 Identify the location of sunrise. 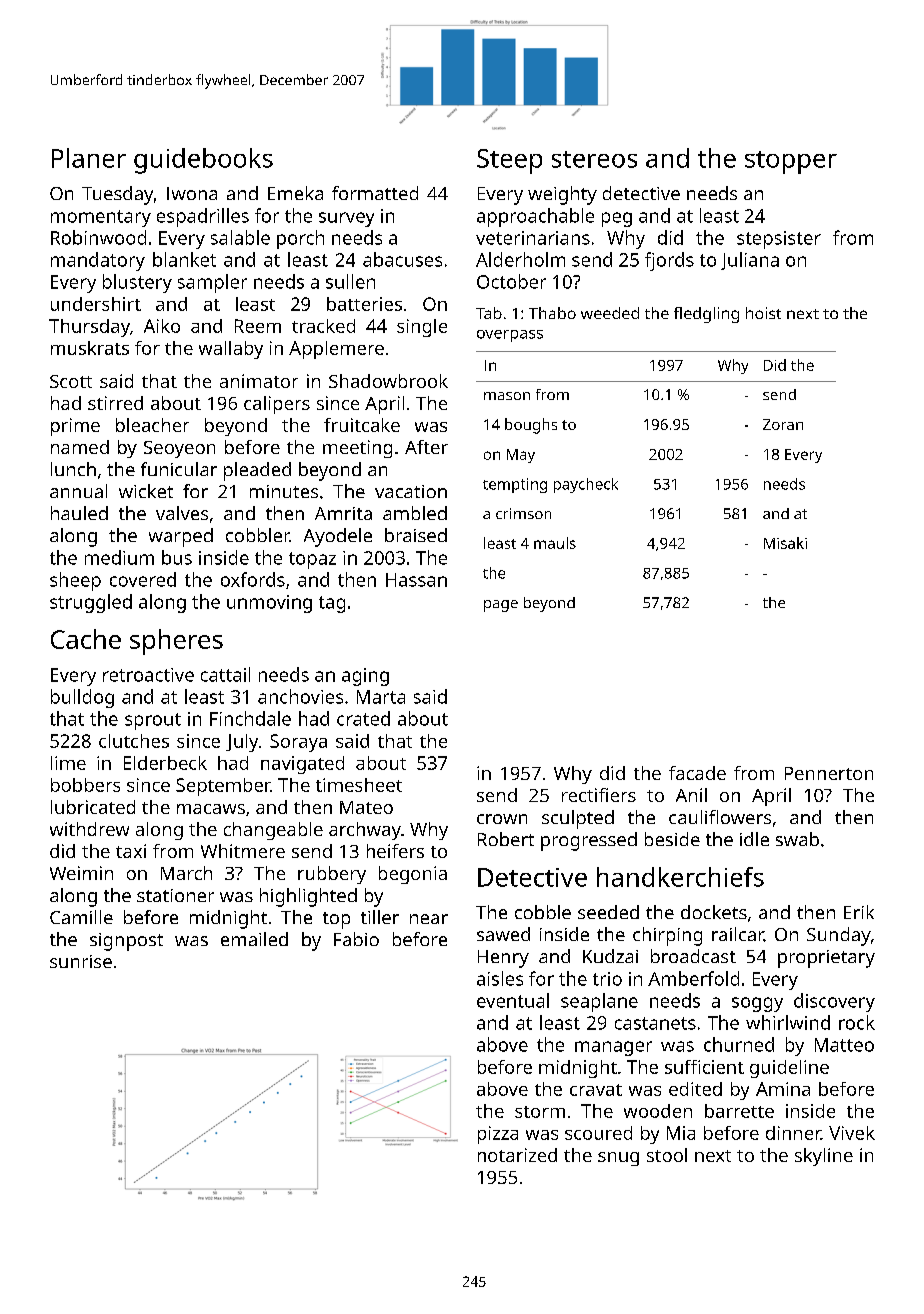
(81, 961).
